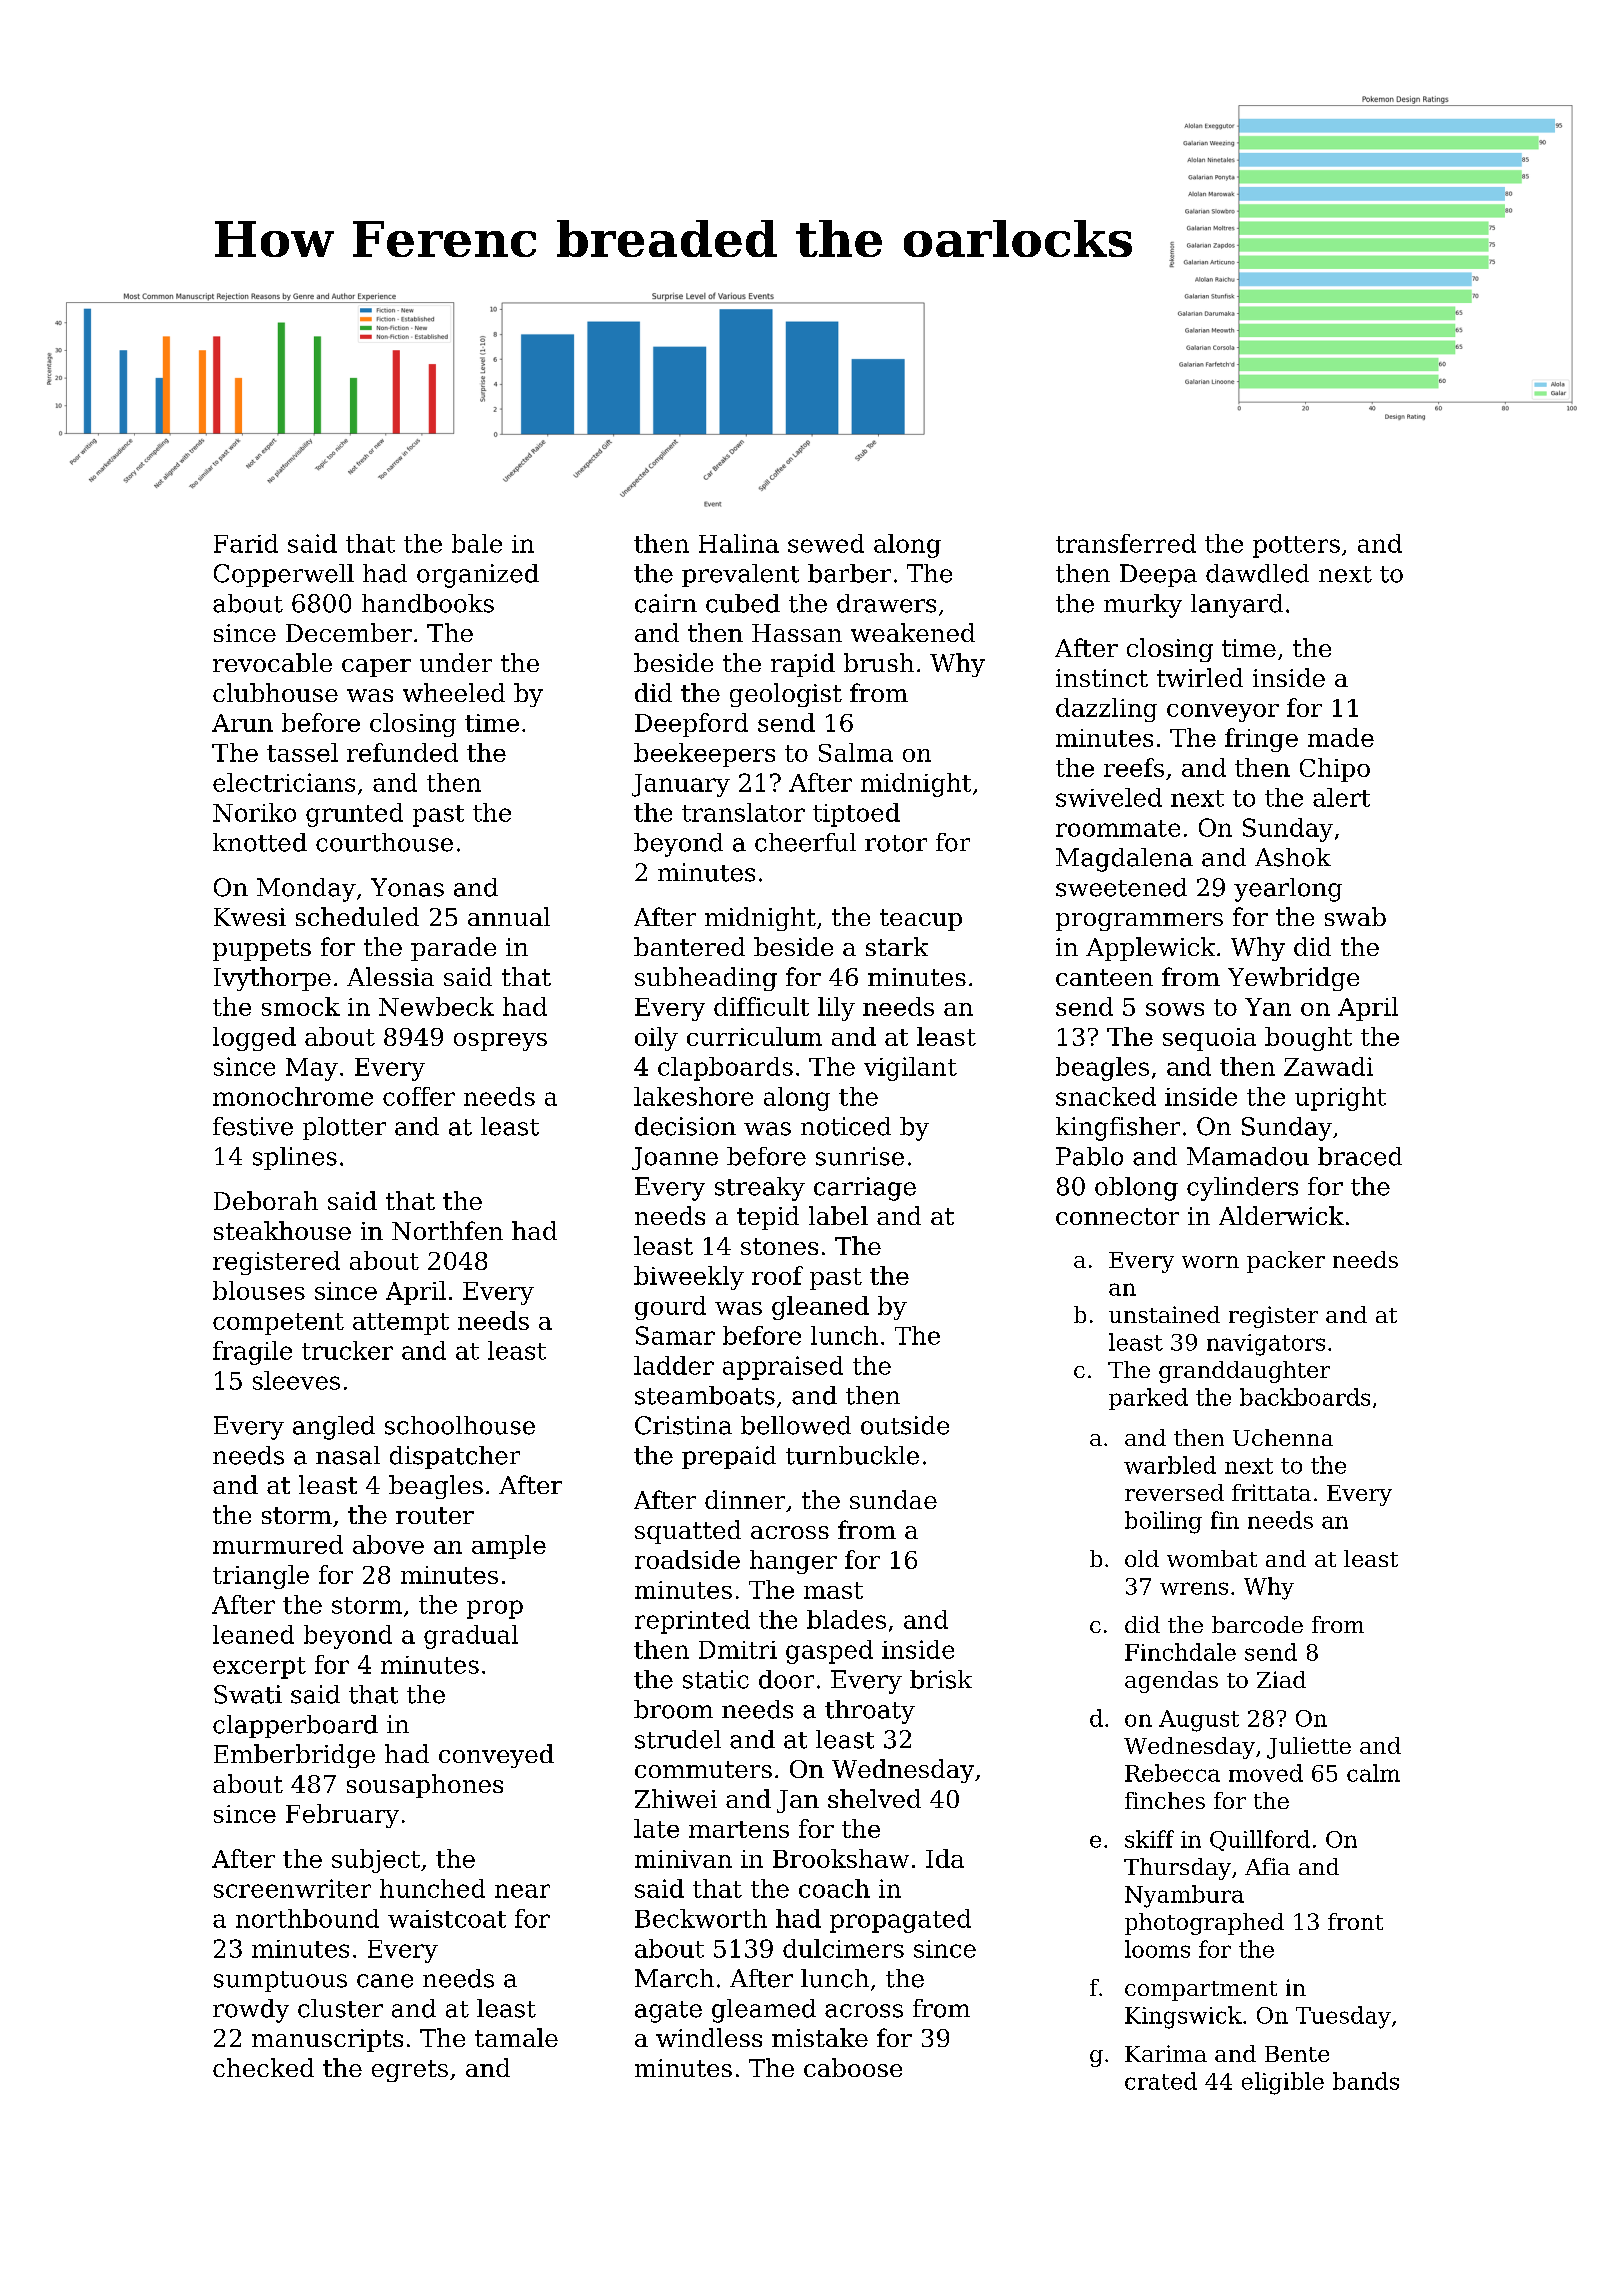 Image resolution: width=1620 pixels, height=2292 pixels. I want to click on Newbeck, so click(436, 1006).
